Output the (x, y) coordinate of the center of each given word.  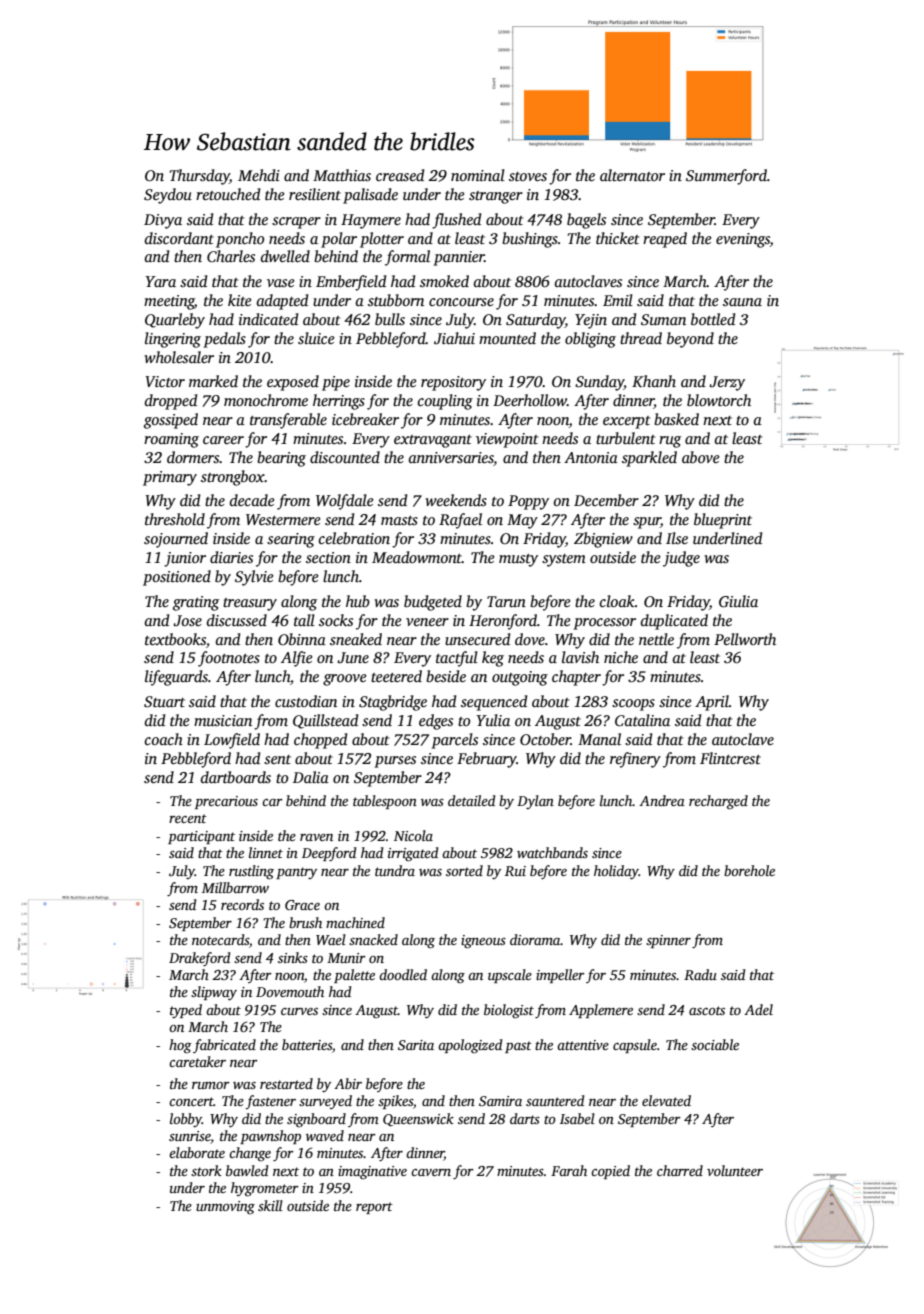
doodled (403, 974)
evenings (743, 240)
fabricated (224, 1046)
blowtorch (719, 400)
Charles (231, 256)
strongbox (233, 478)
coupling (445, 402)
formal (407, 258)
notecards (220, 939)
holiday (616, 872)
